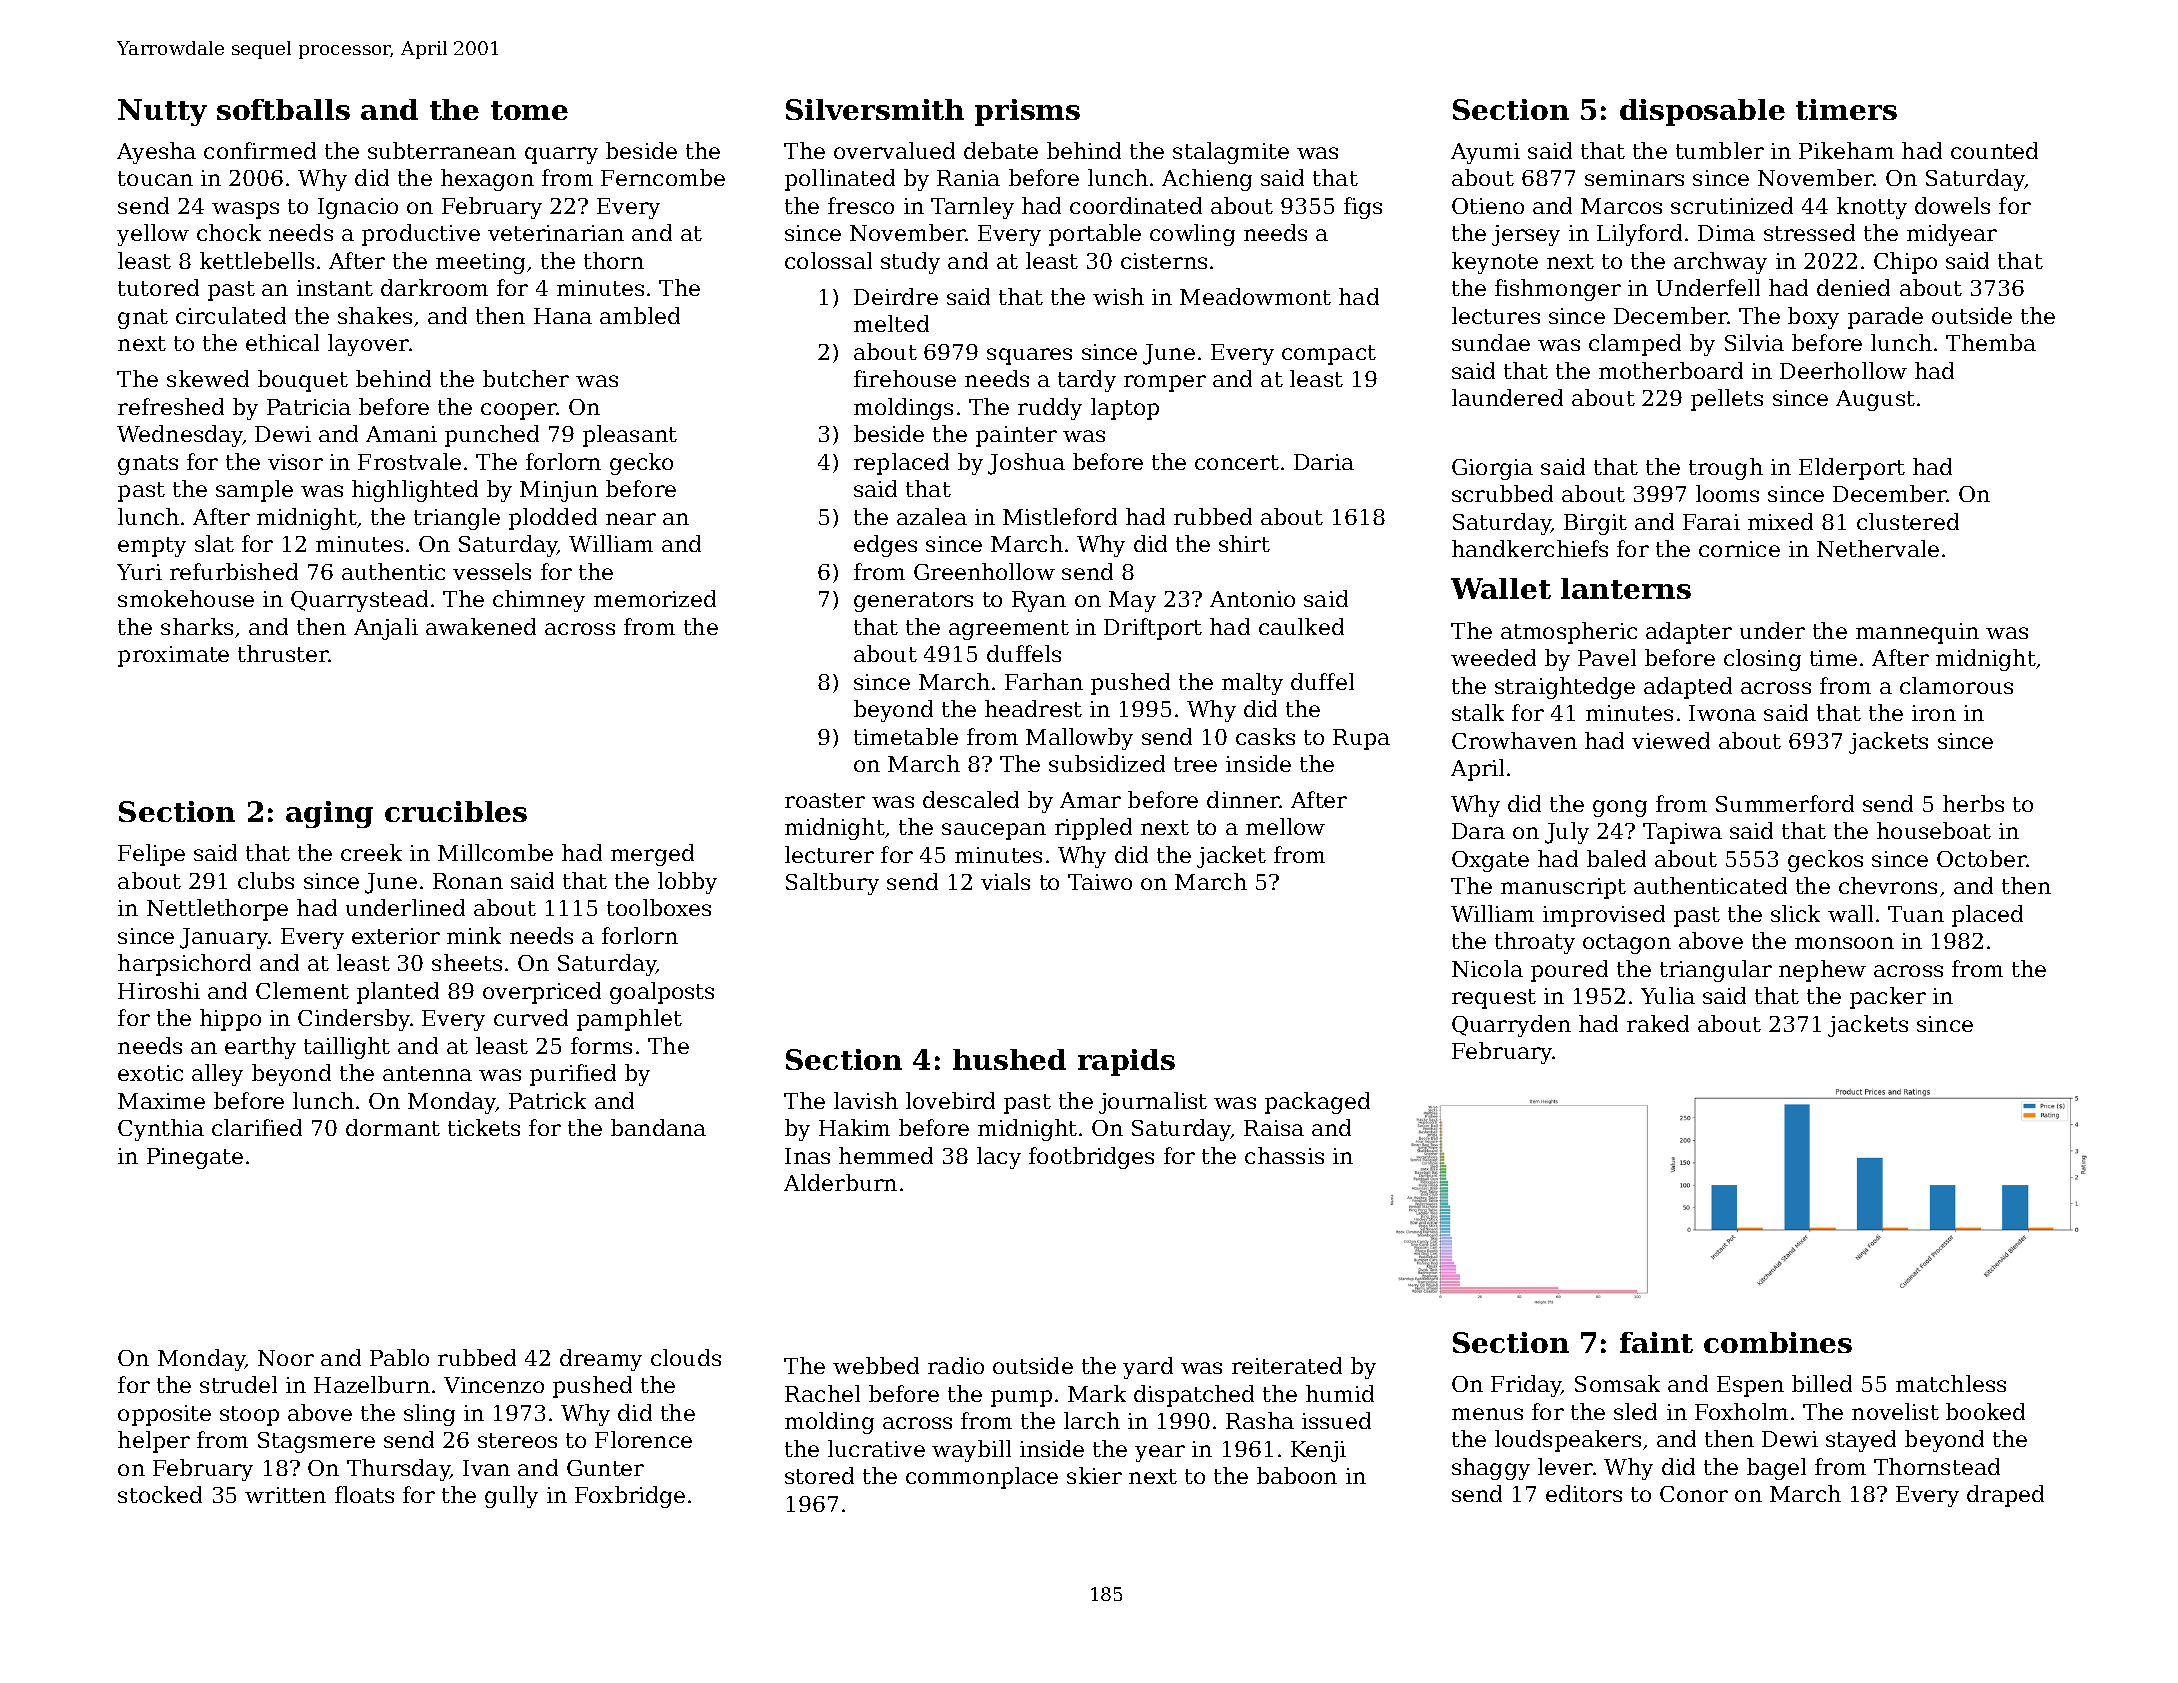 The image size is (2178, 1683). I want to click on subterranean, so click(442, 150).
